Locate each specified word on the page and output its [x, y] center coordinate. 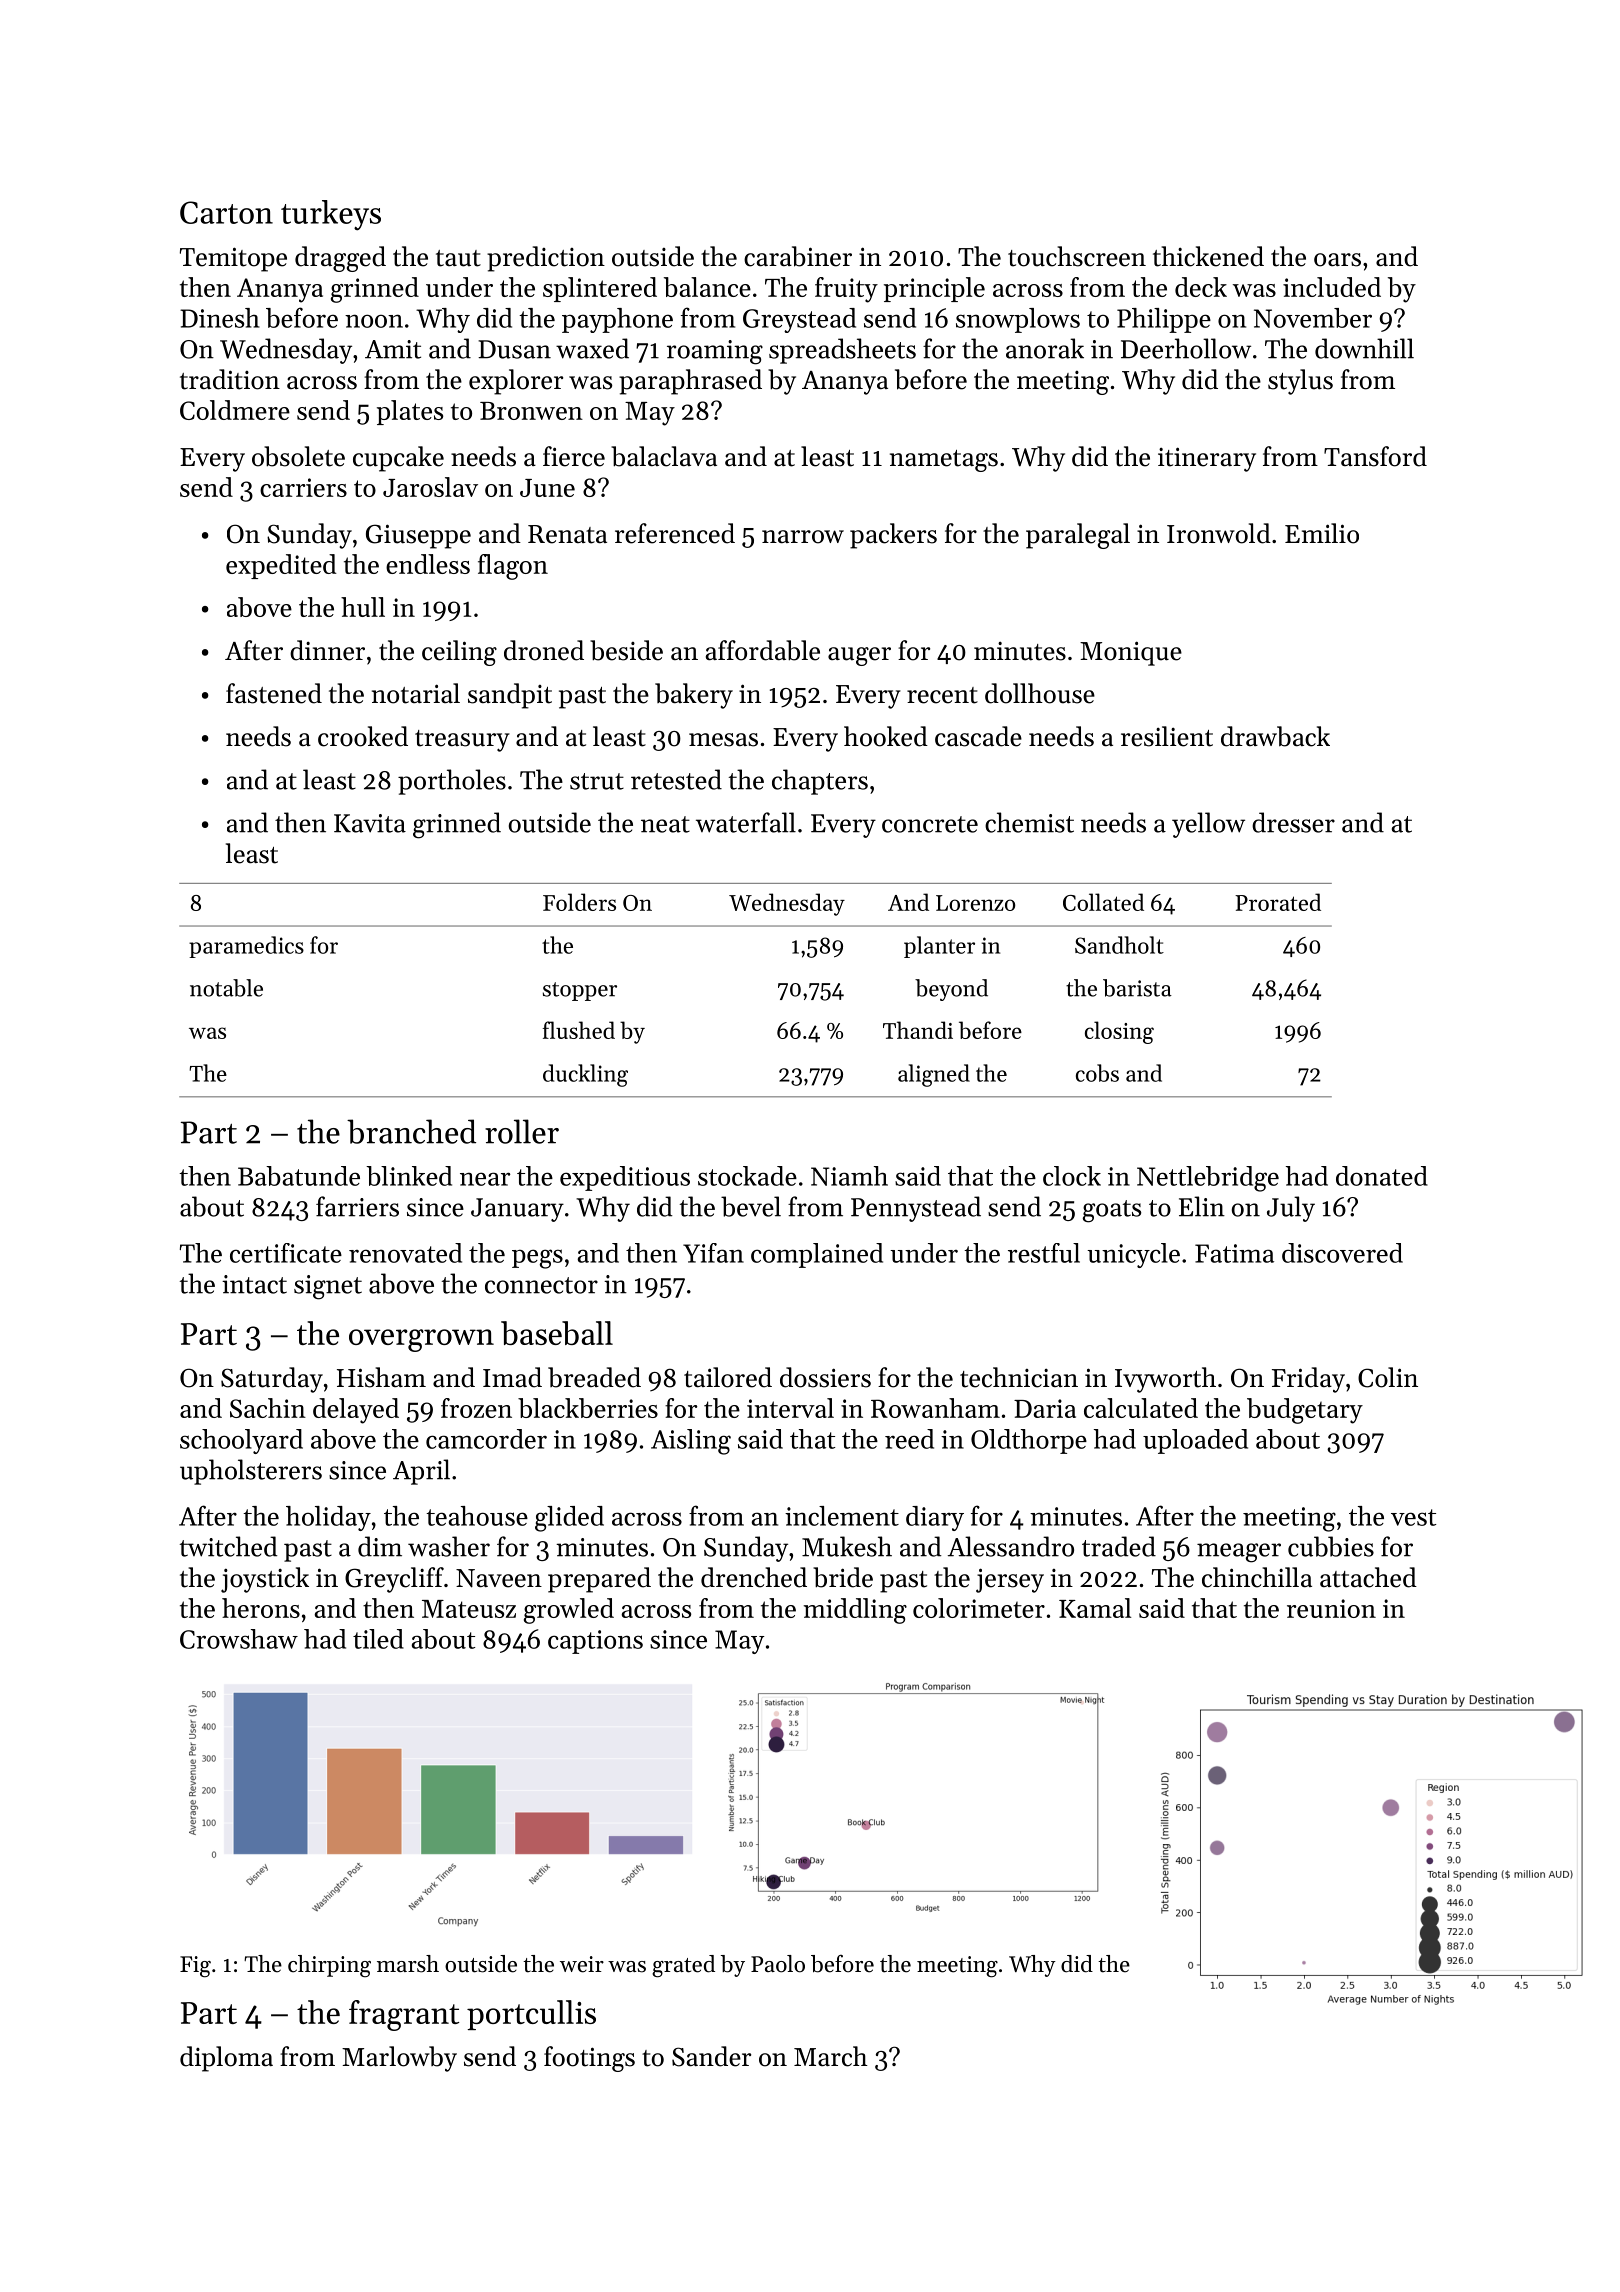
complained [817, 1255]
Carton [226, 212]
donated [1382, 1176]
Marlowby [399, 2059]
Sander [711, 2056]
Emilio [1322, 533]
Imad [512, 1377]
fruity [846, 290]
